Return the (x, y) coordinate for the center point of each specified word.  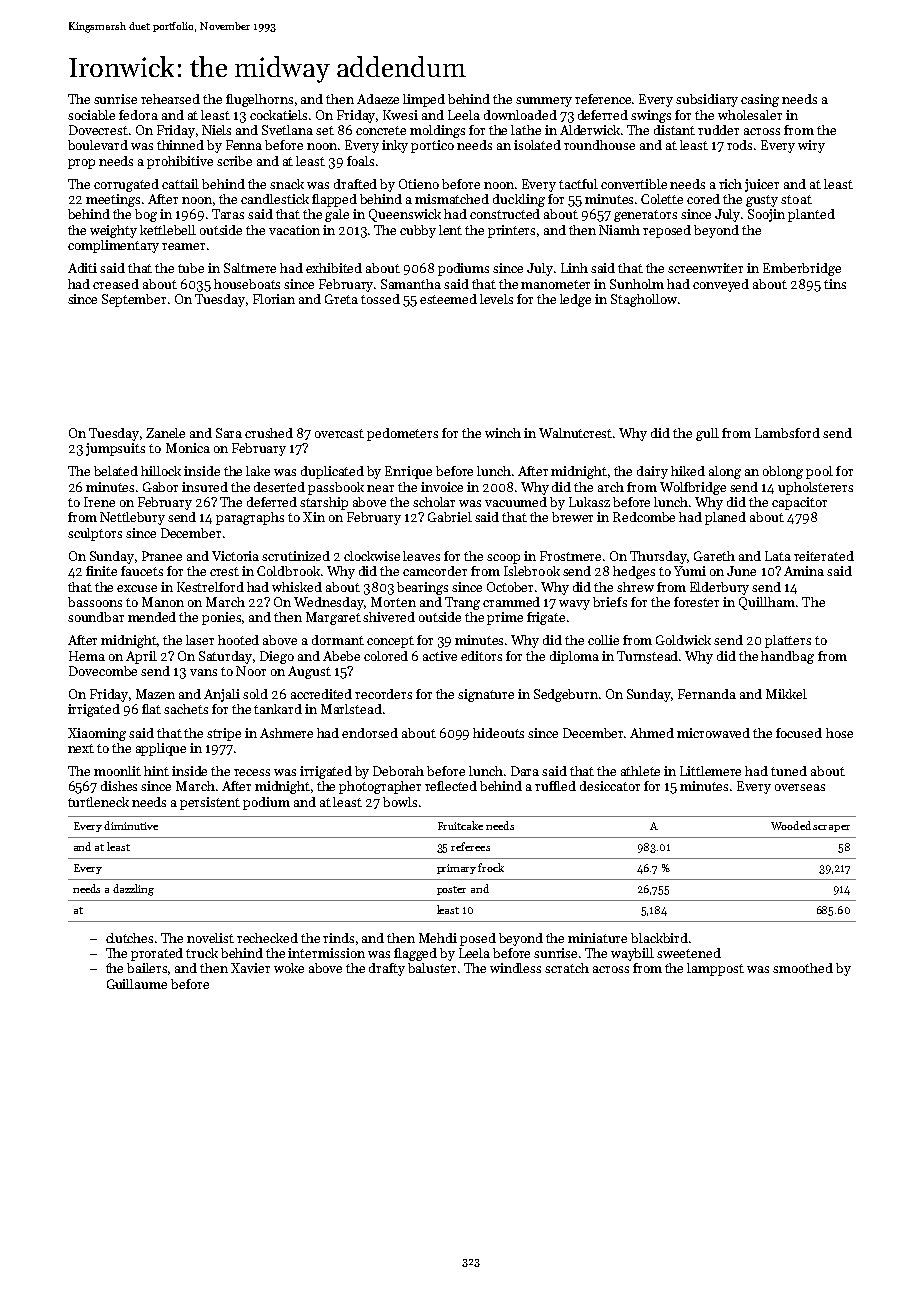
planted (811, 215)
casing (760, 100)
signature (486, 695)
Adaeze (378, 99)
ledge (575, 300)
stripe (224, 734)
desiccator (610, 786)
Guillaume (137, 984)
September (134, 300)
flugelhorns (259, 100)
